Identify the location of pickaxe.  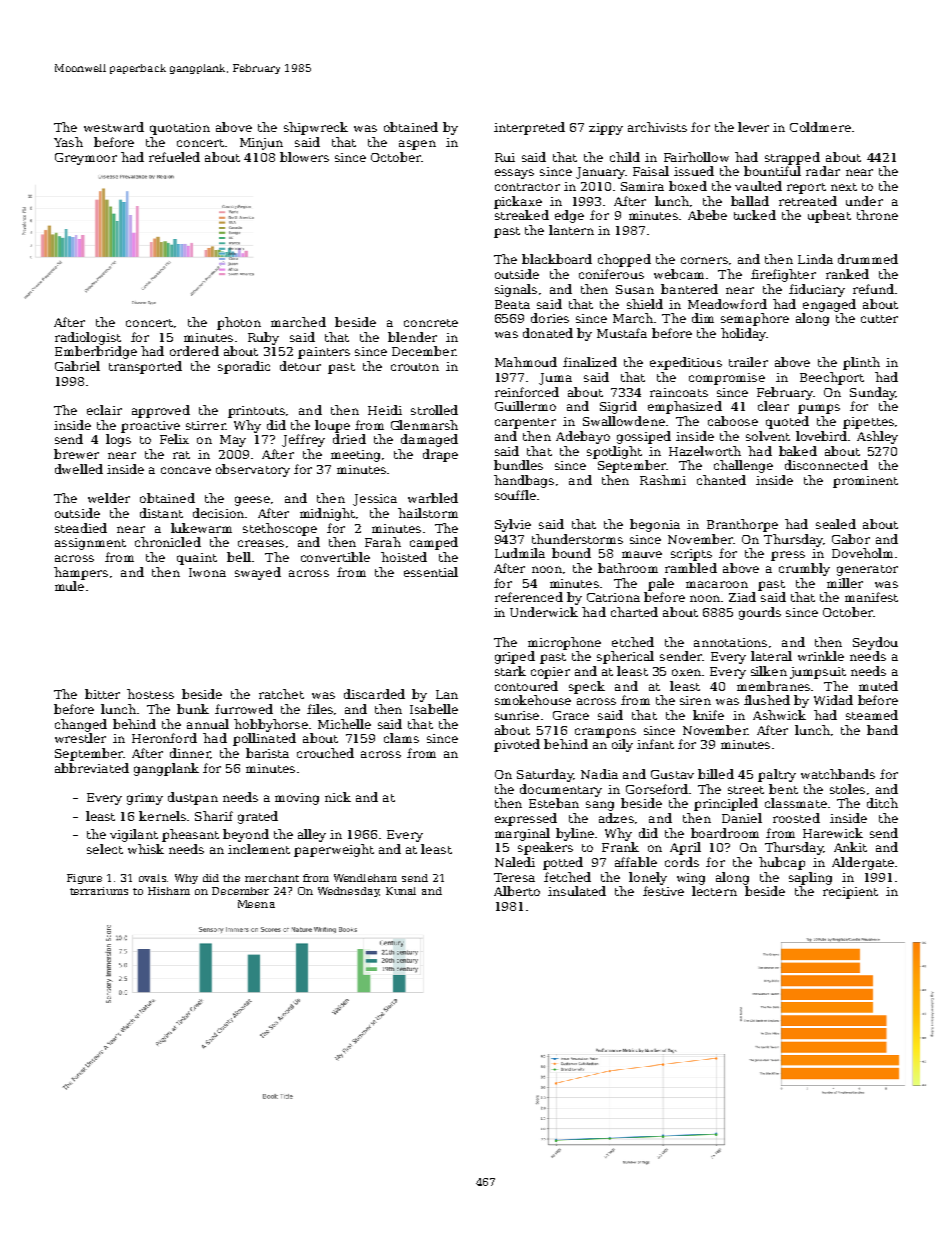
(518, 202).
